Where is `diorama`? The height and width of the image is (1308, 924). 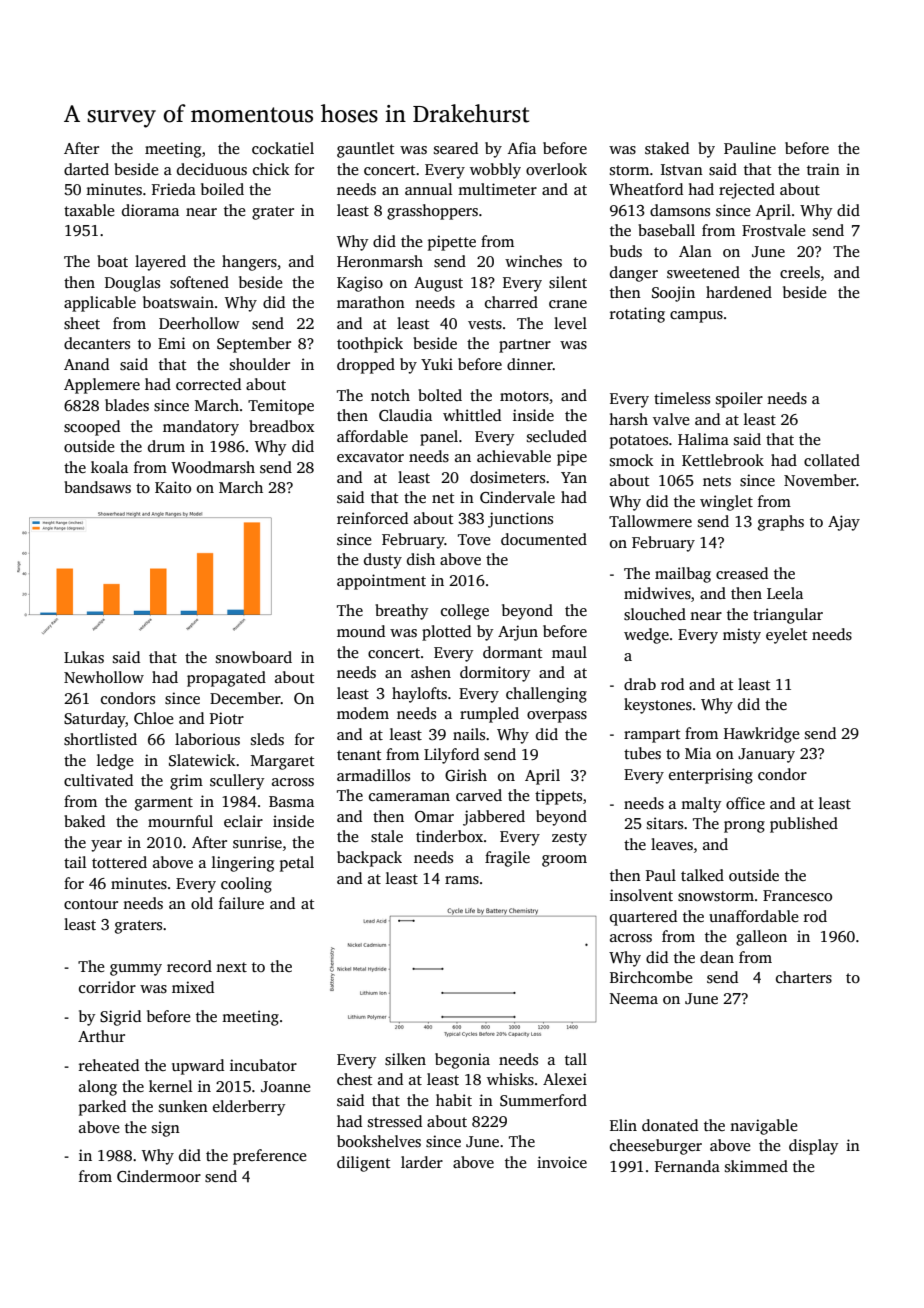
diorama is located at coordinates (150, 210).
